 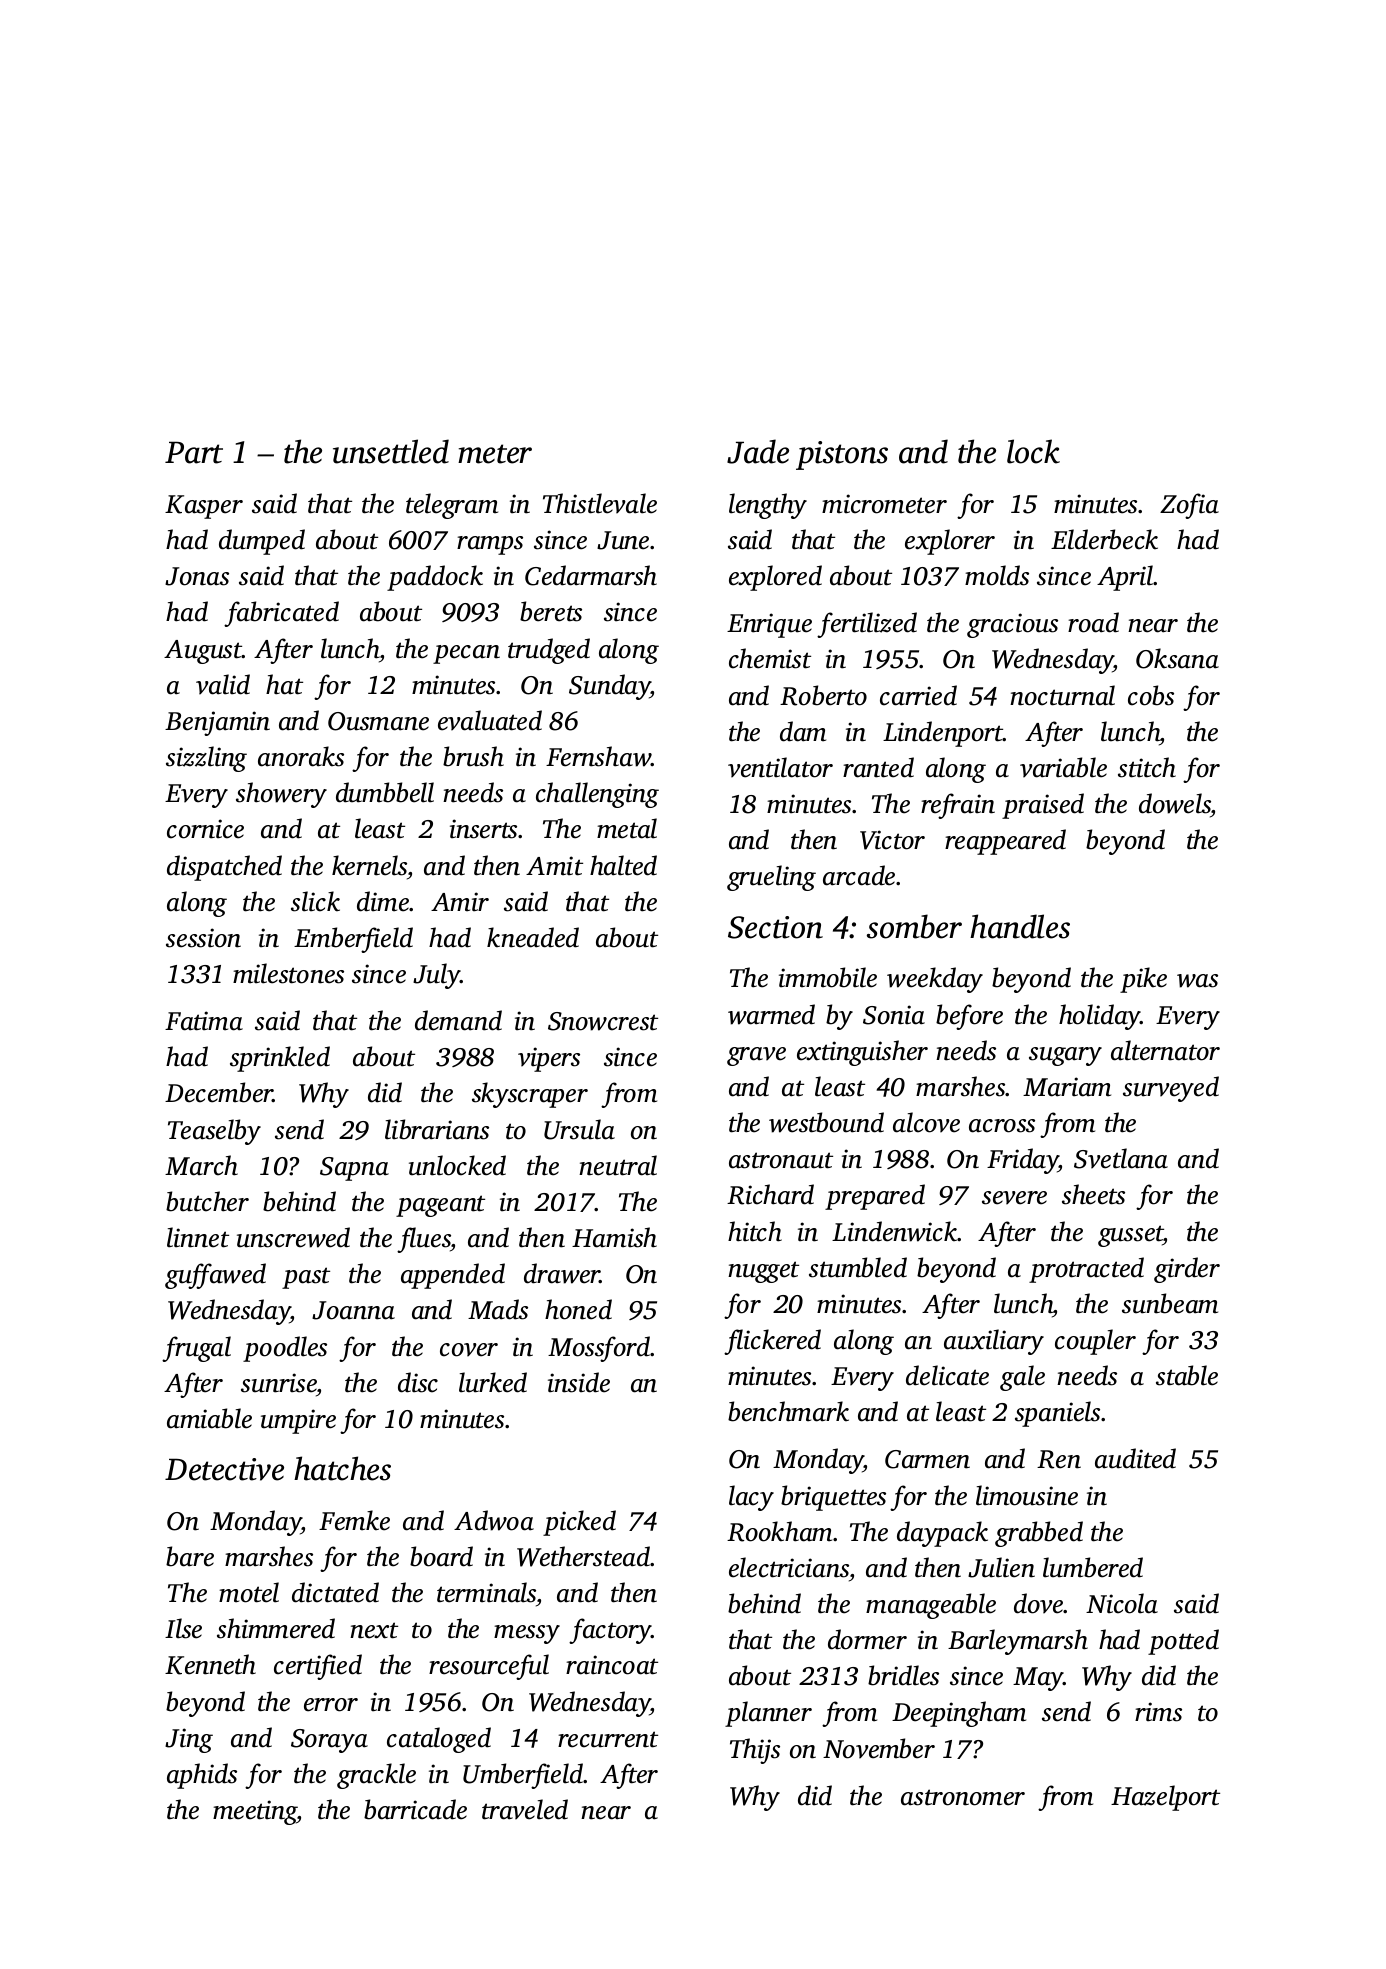 I want to click on handles, so click(x=1020, y=926).
